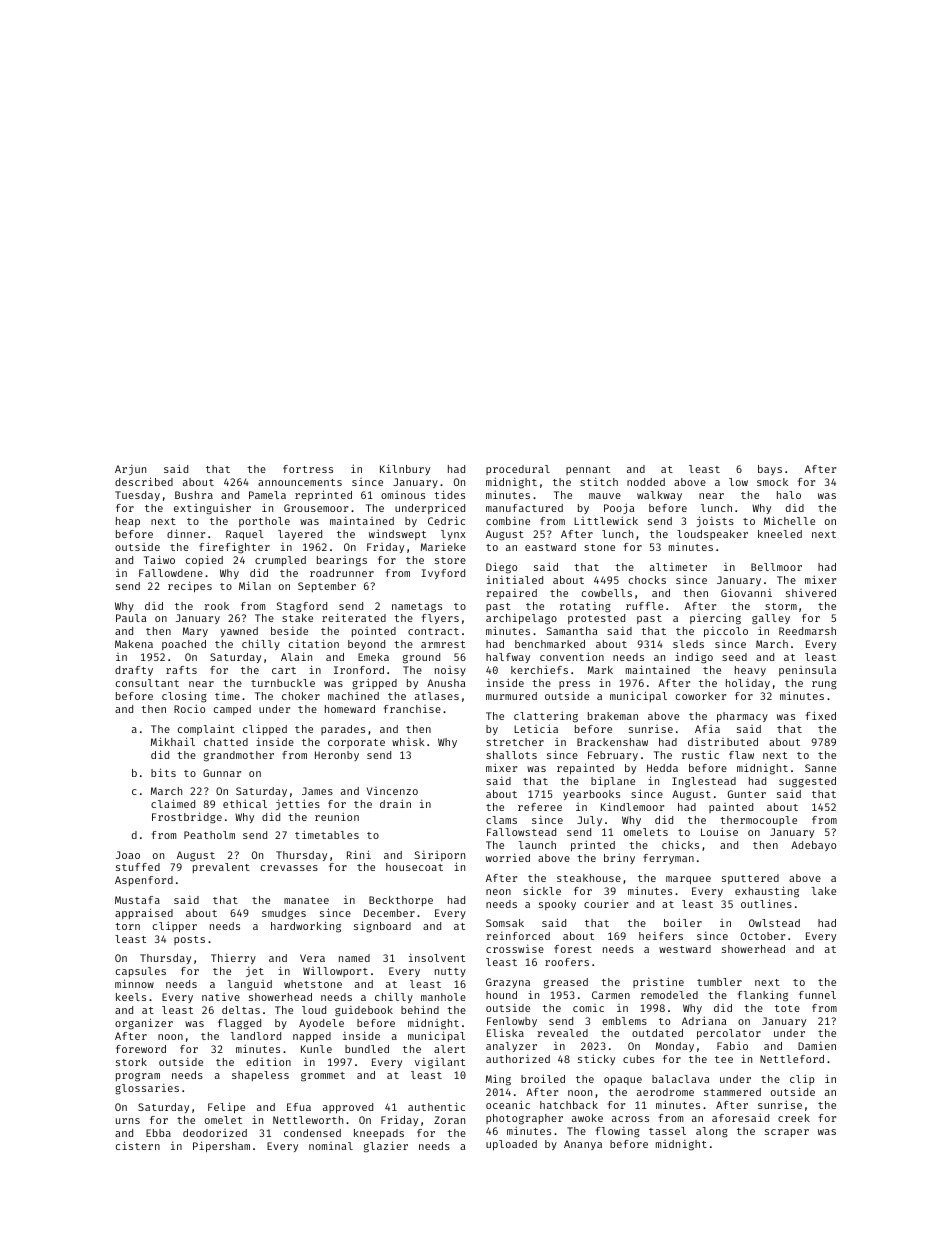  I want to click on Afia, so click(707, 729).
